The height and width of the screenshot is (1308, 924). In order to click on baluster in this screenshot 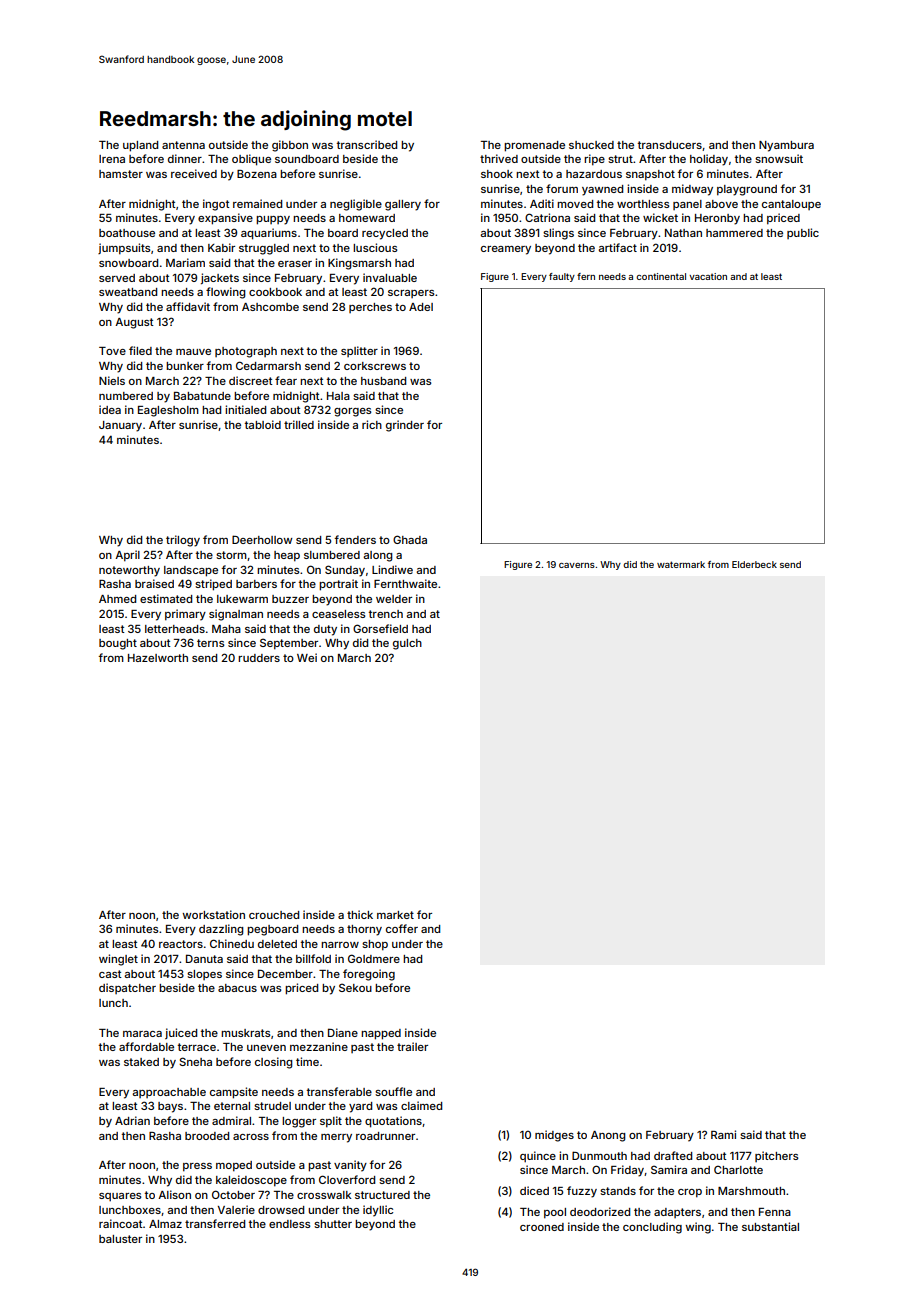, I will do `click(120, 1239)`.
